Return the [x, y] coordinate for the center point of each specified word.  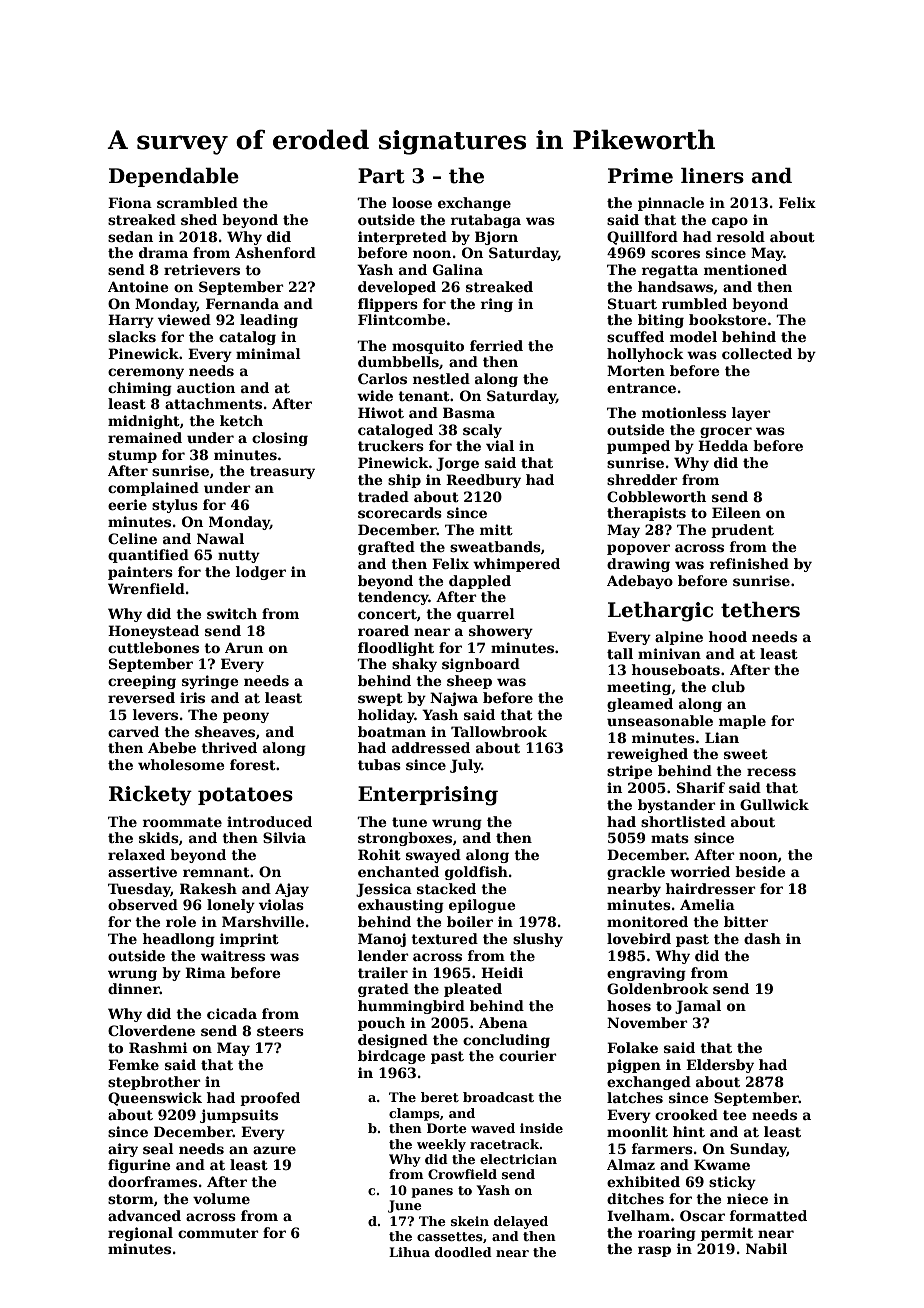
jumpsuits [239, 1116]
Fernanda [242, 303]
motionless [684, 412]
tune [409, 822]
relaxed [136, 854]
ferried [496, 345]
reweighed [647, 755]
